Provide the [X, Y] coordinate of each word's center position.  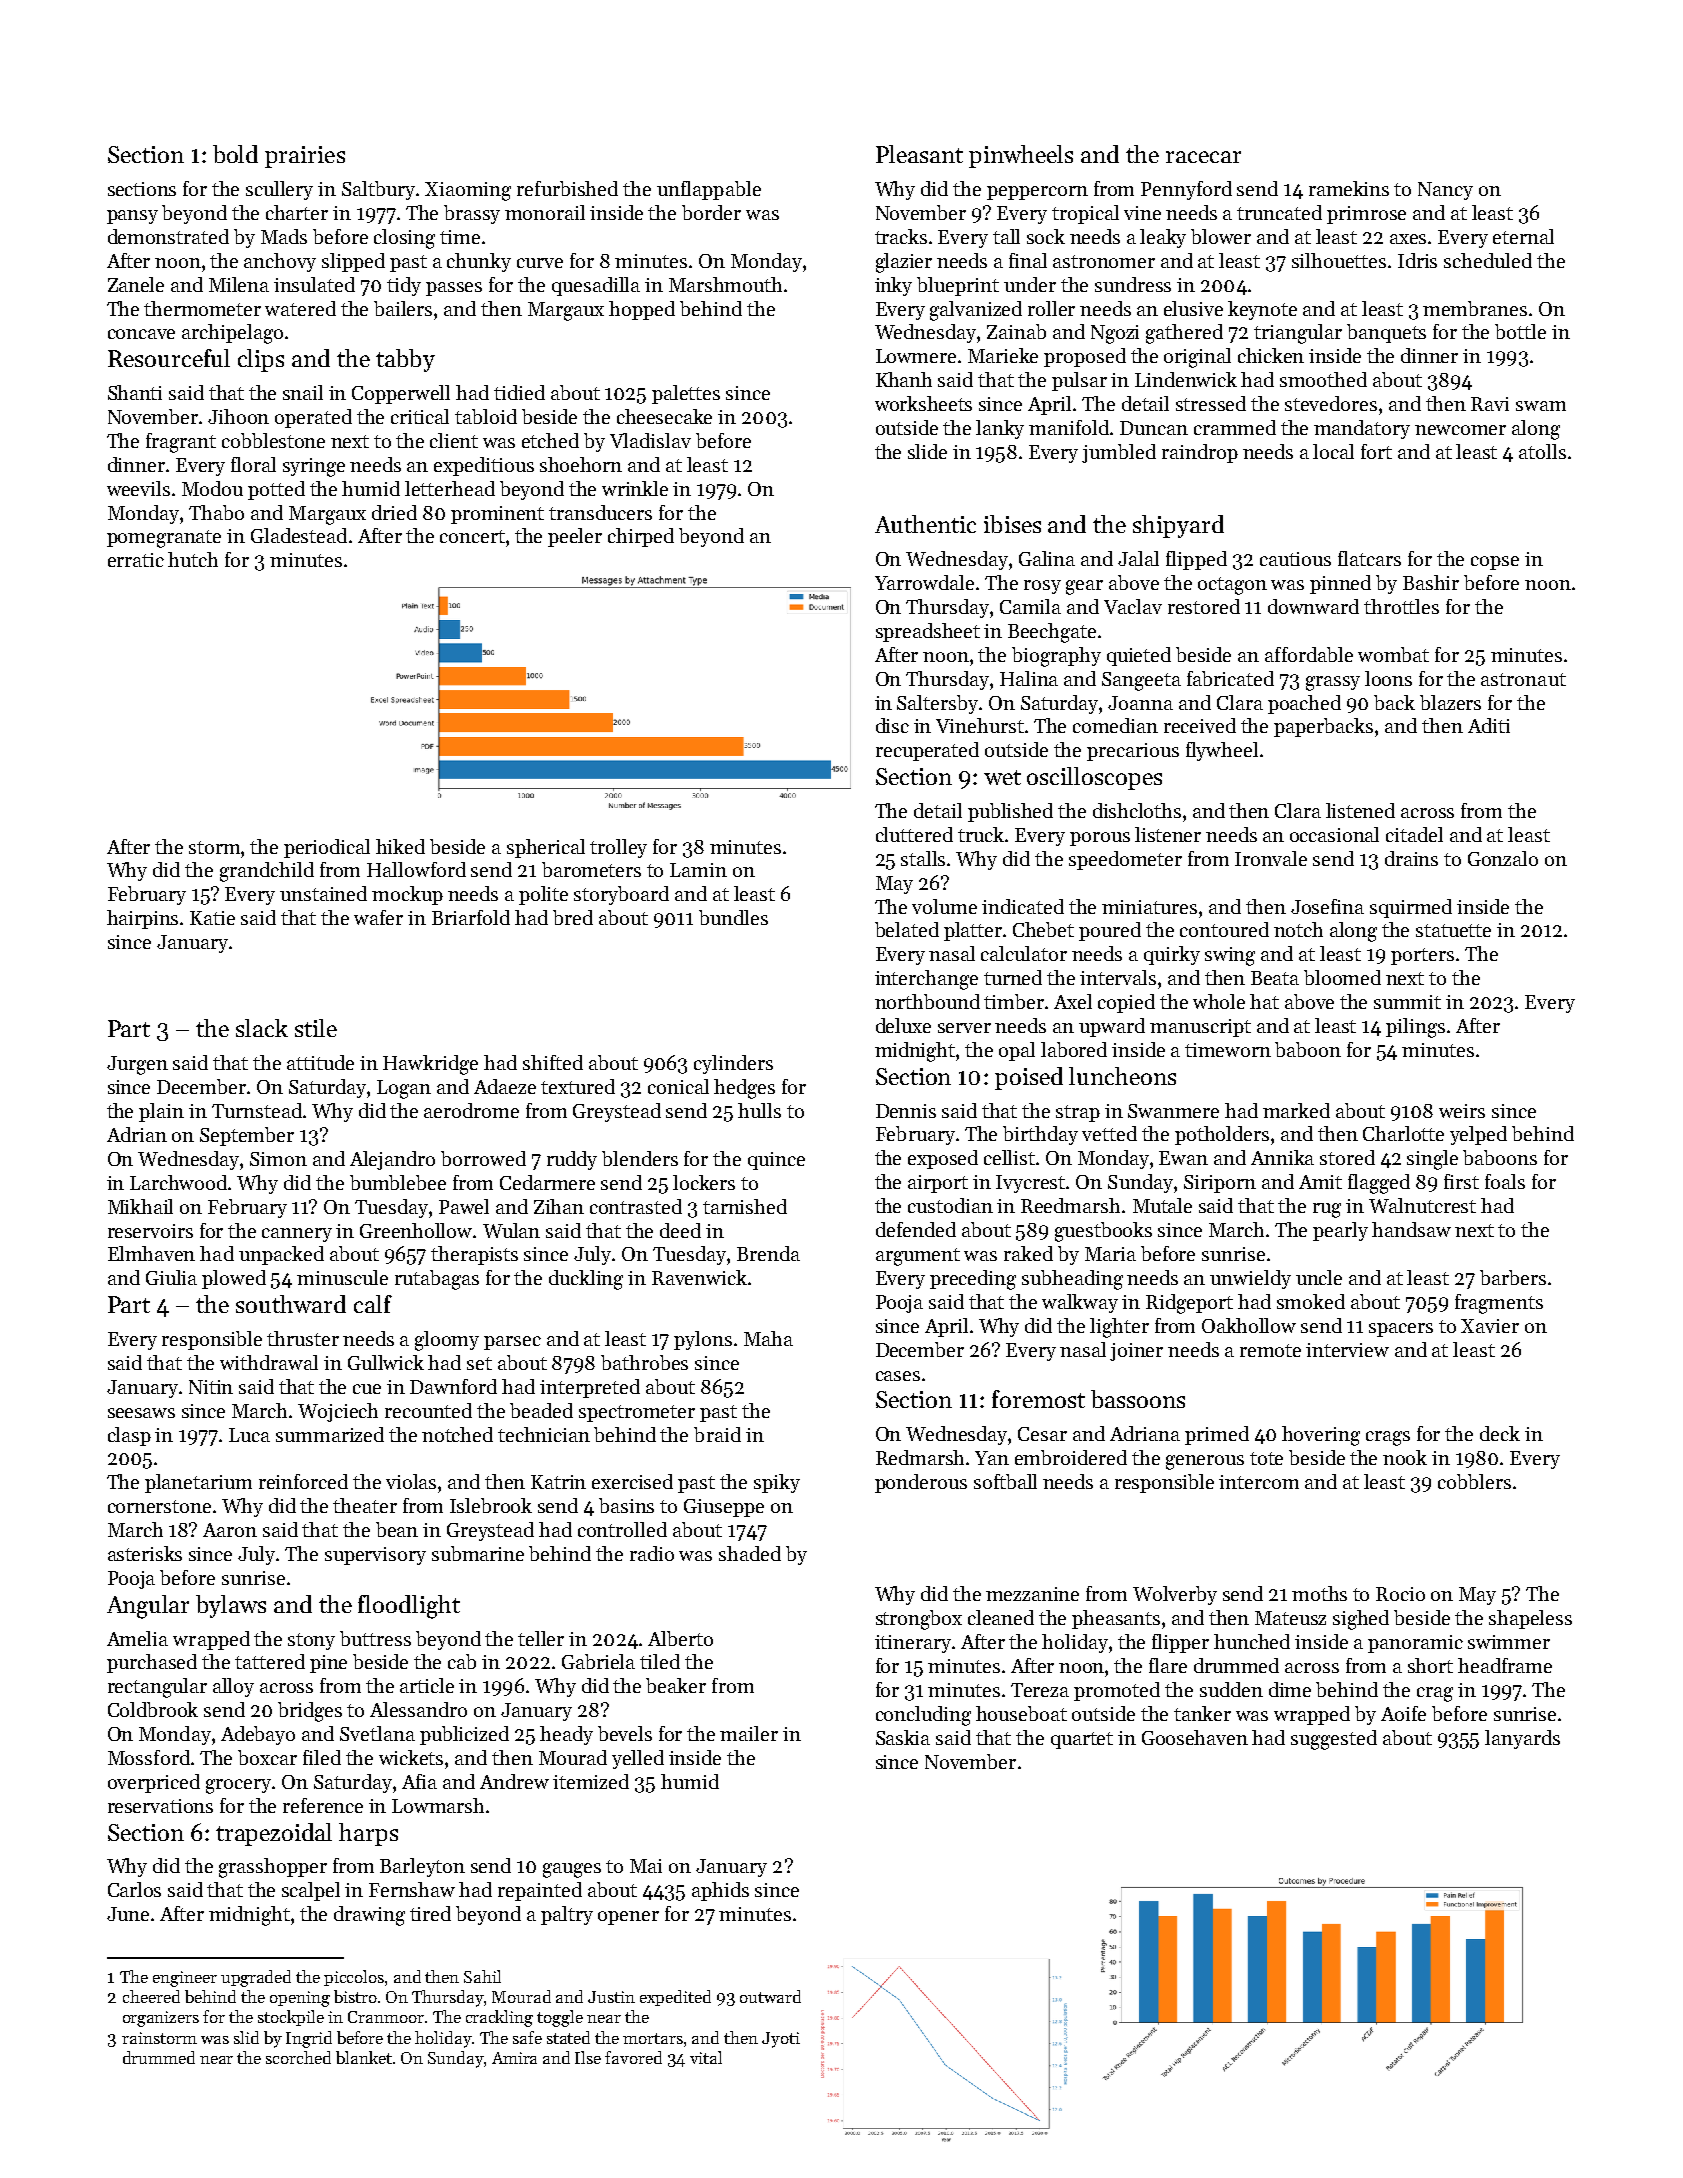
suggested [1334, 1740]
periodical [327, 848]
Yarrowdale [924, 582]
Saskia [903, 1737]
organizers [161, 2019]
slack [262, 1028]
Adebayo [258, 1735]
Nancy [1445, 191]
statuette [1453, 930]
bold [235, 154]
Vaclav [1133, 606]
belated [907, 929]
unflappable [709, 190]
